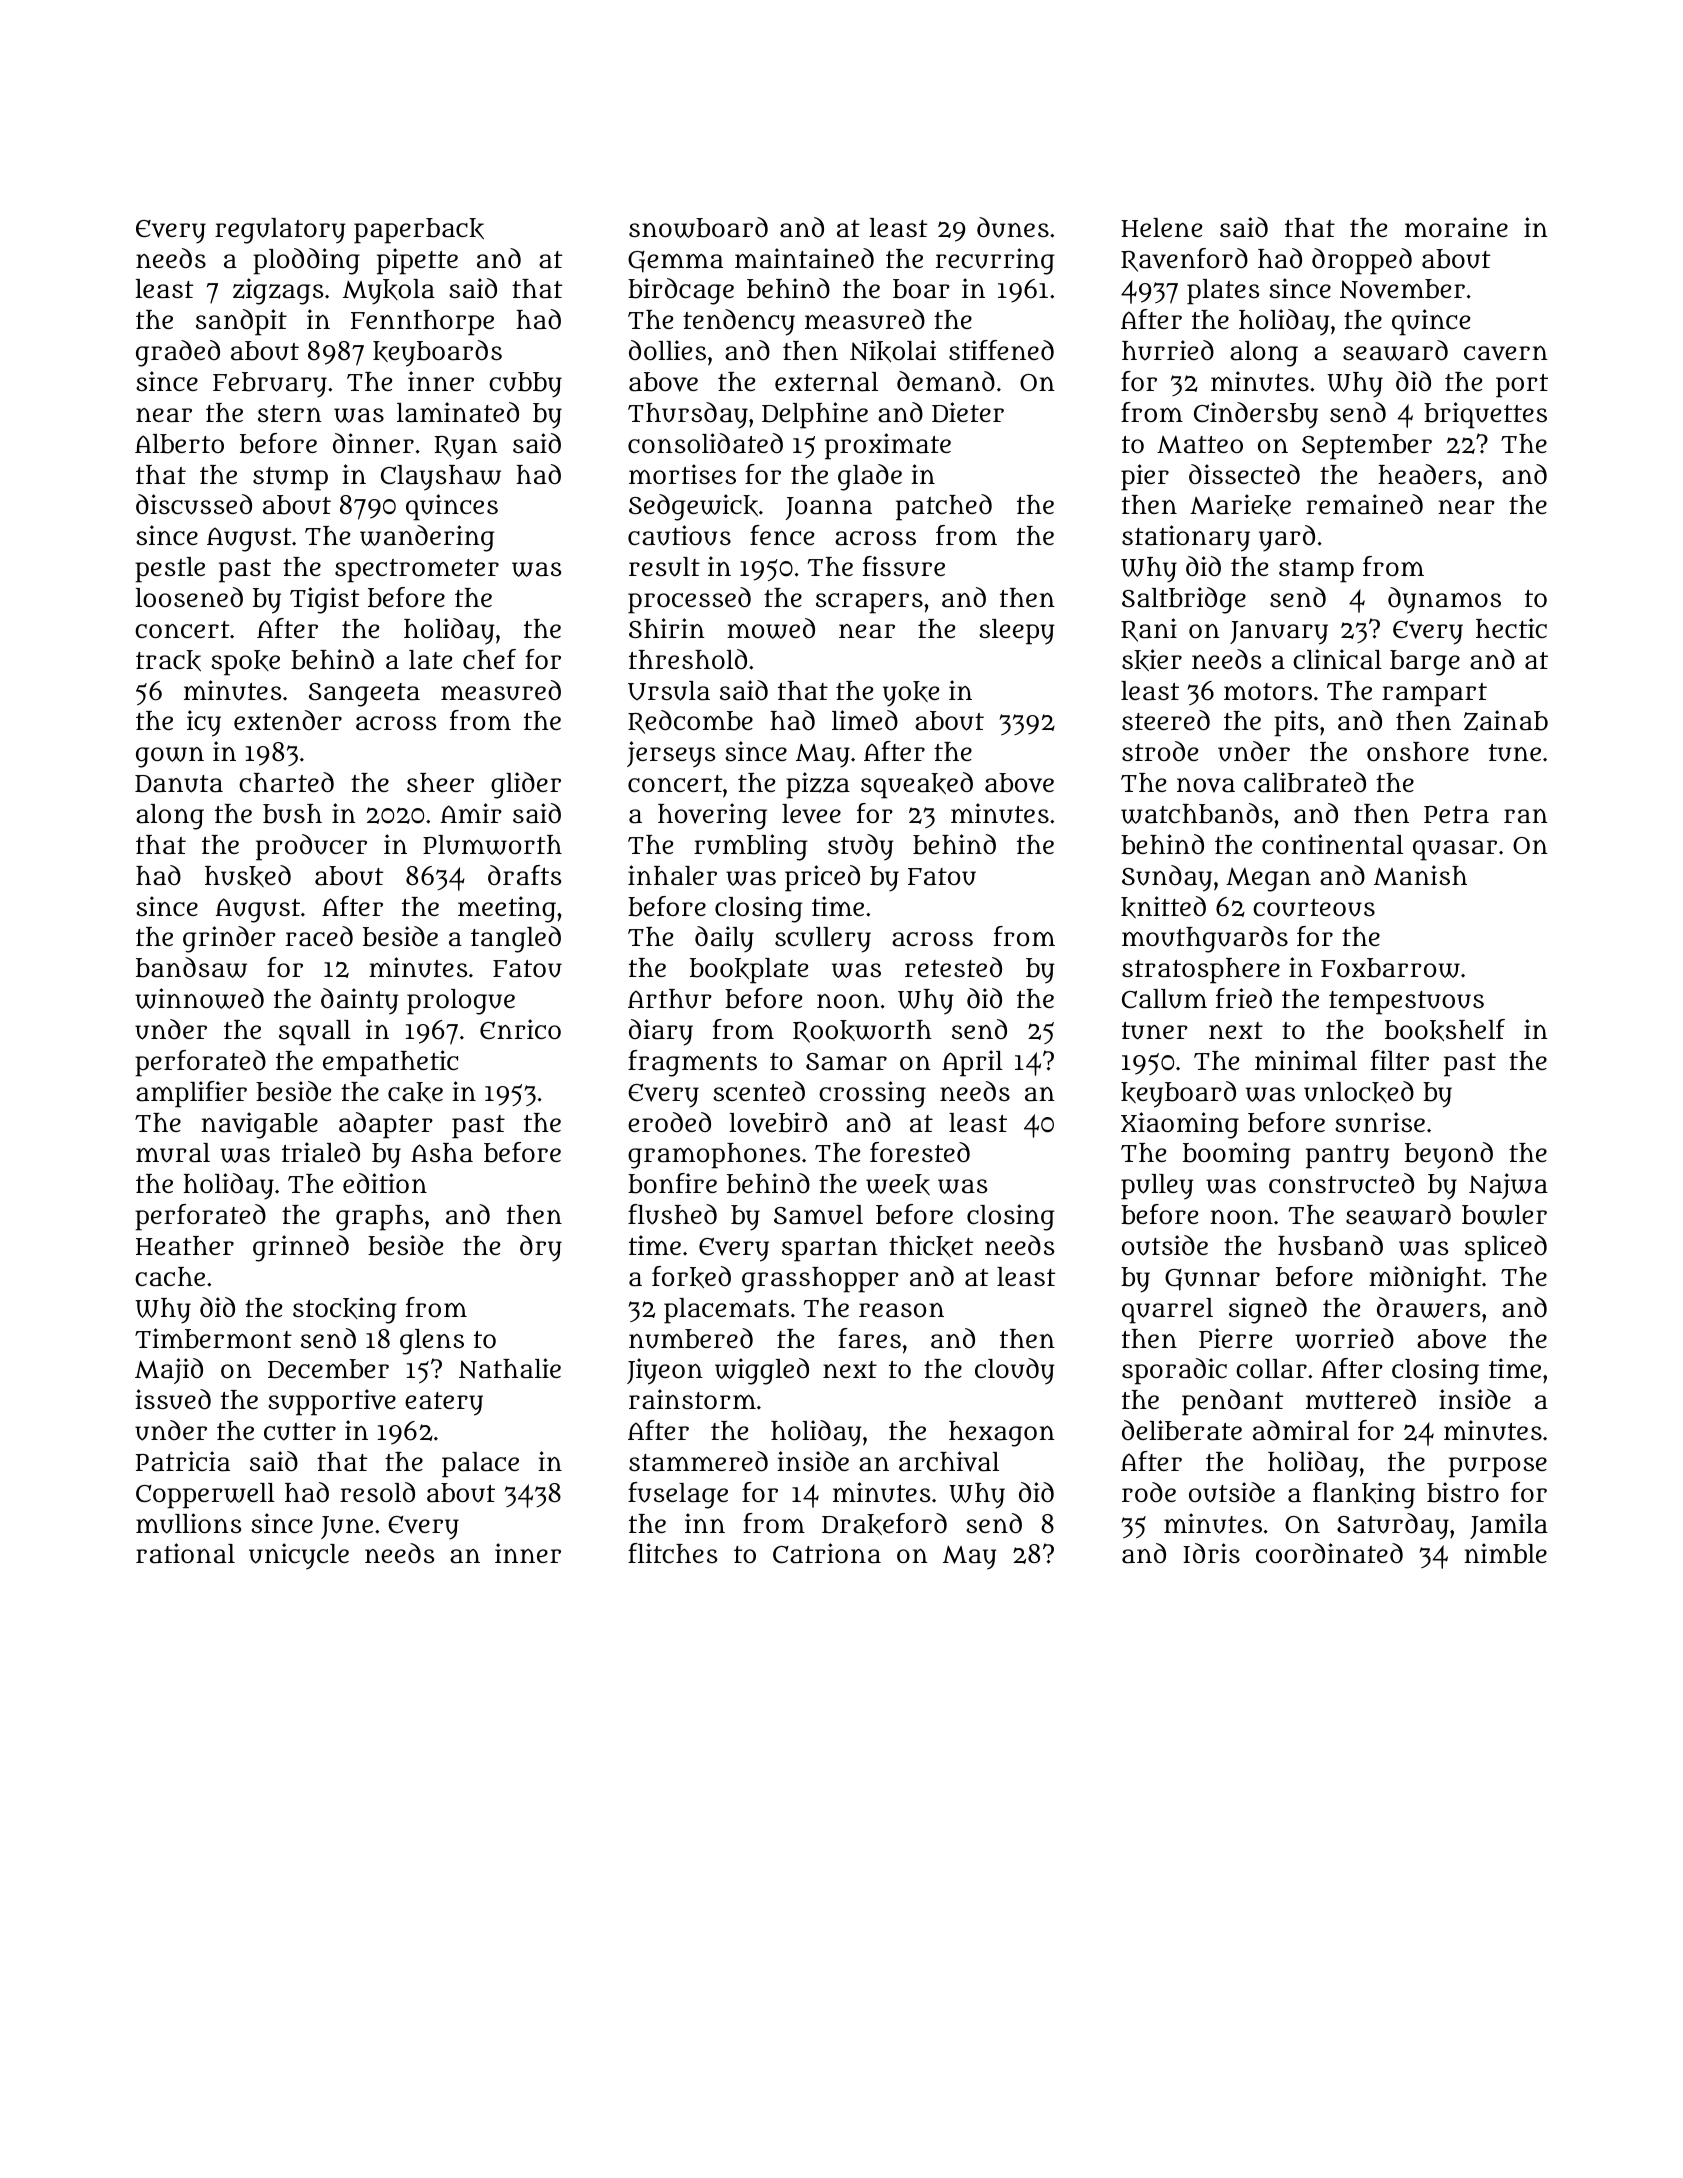 Image resolution: width=1683 pixels, height=2178 pixels. Describe the element at coordinates (1485, 415) in the screenshot. I see `briquettes` at that location.
